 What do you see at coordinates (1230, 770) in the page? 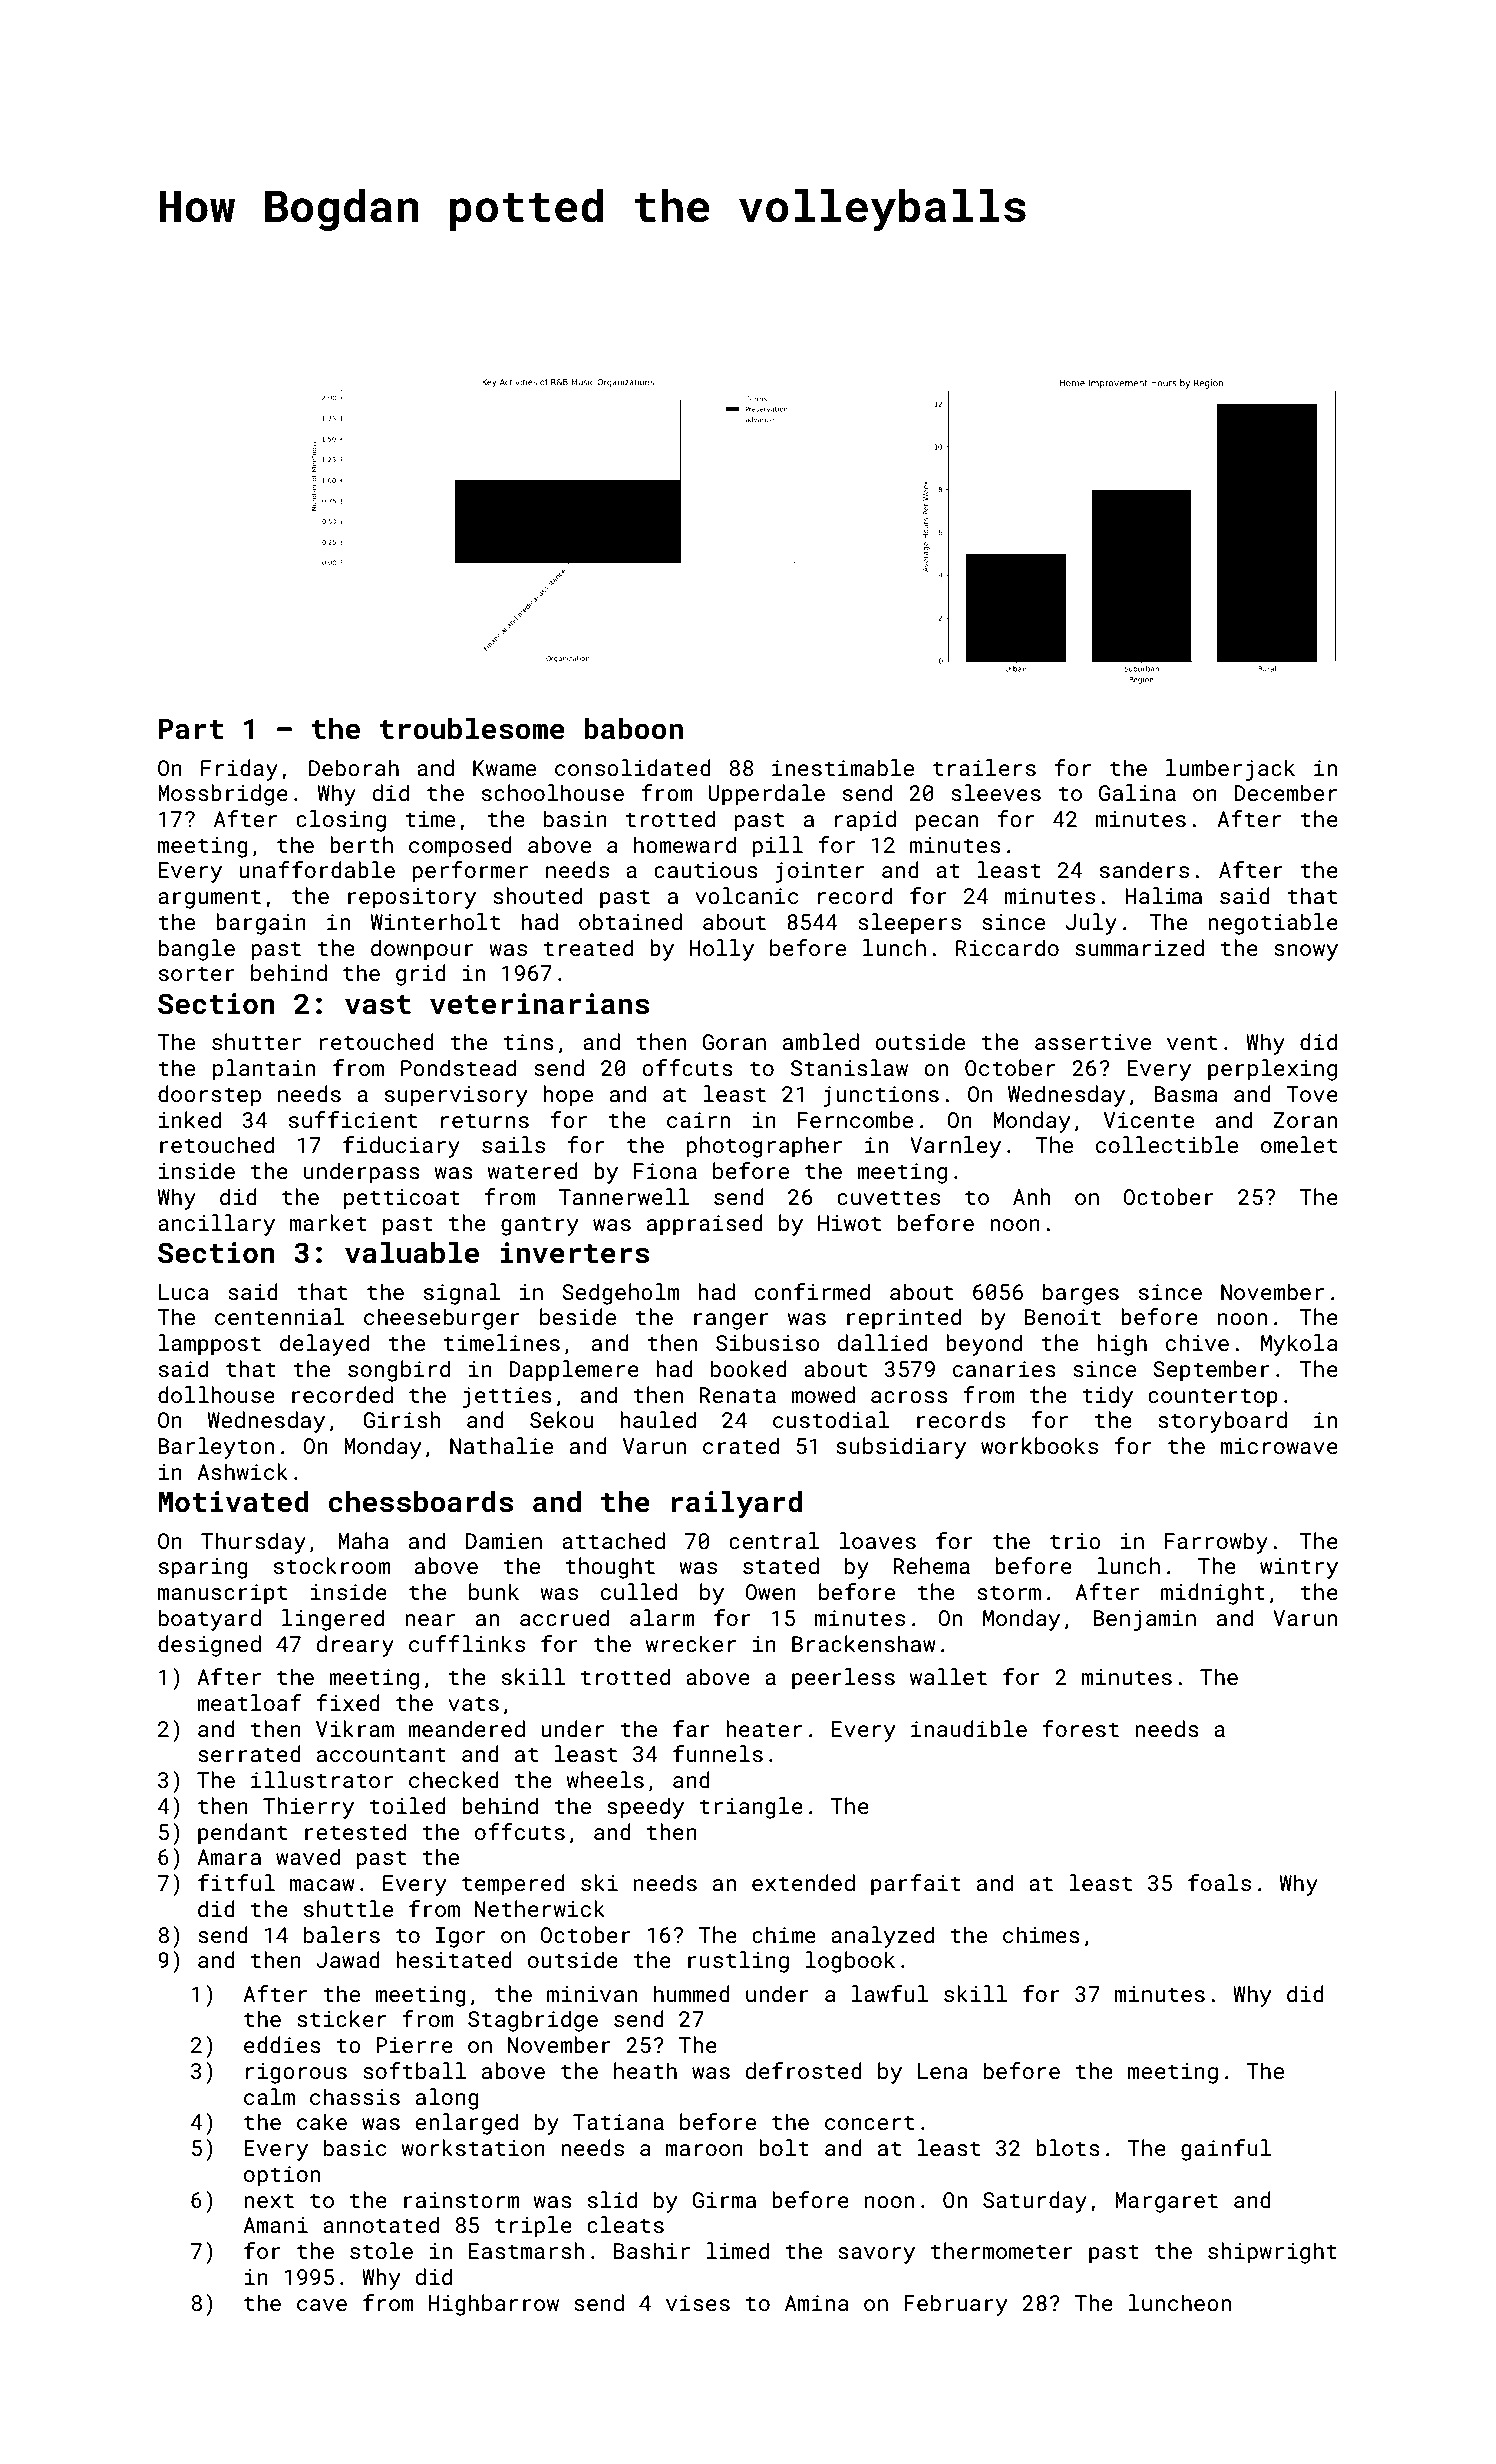
I see `lumberjack` at bounding box center [1230, 770].
